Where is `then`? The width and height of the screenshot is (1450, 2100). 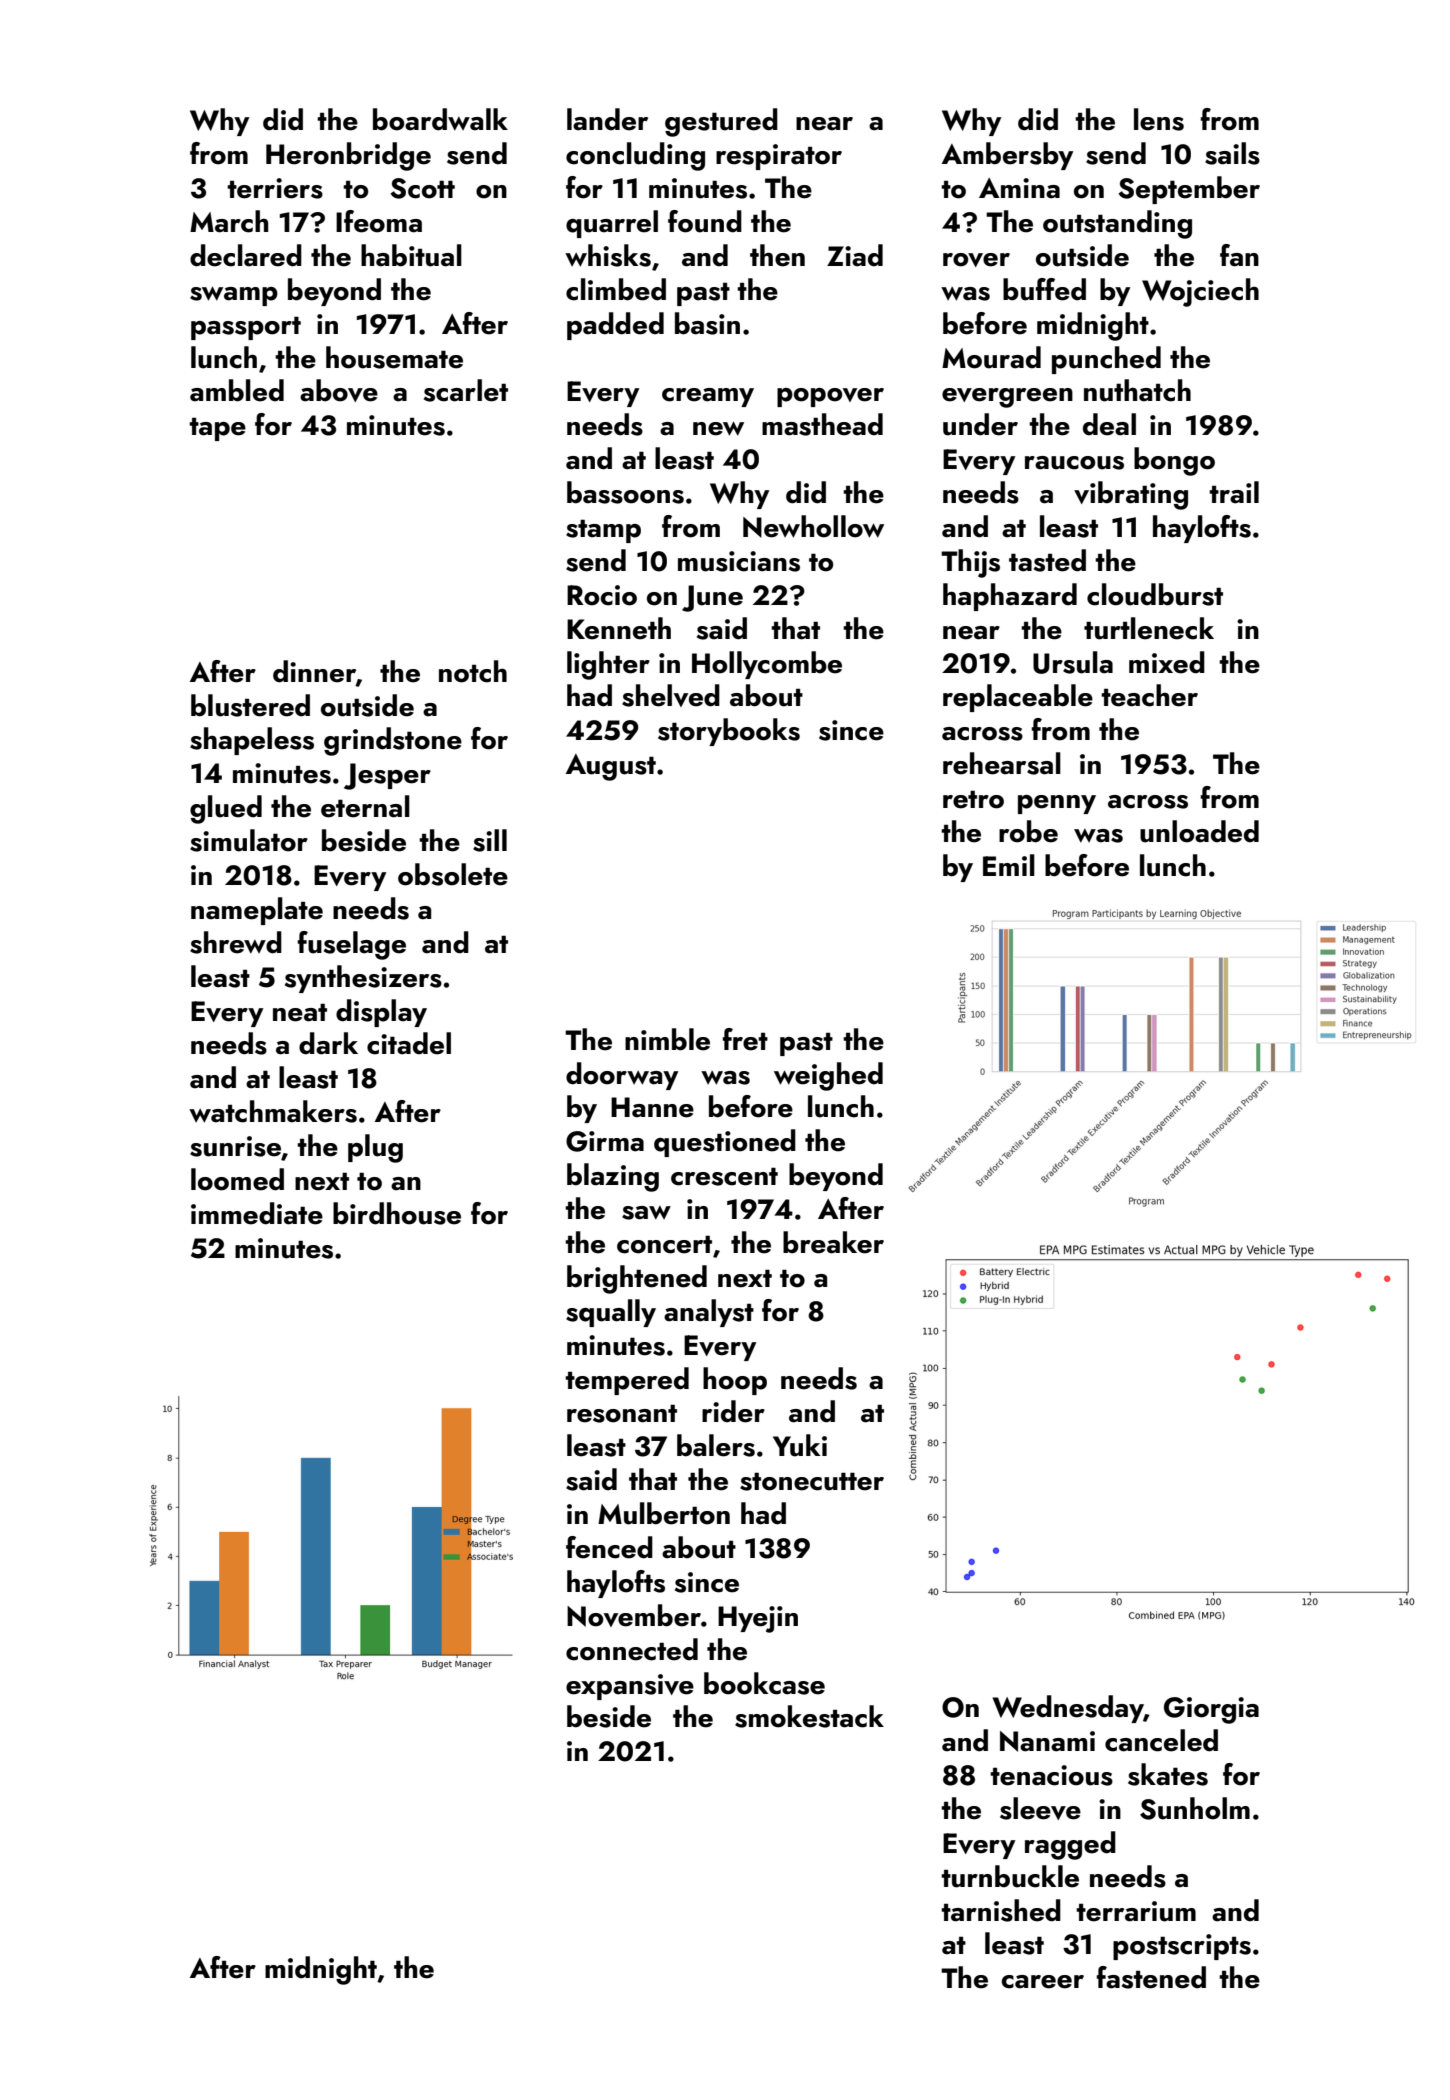 then is located at coordinates (777, 255).
